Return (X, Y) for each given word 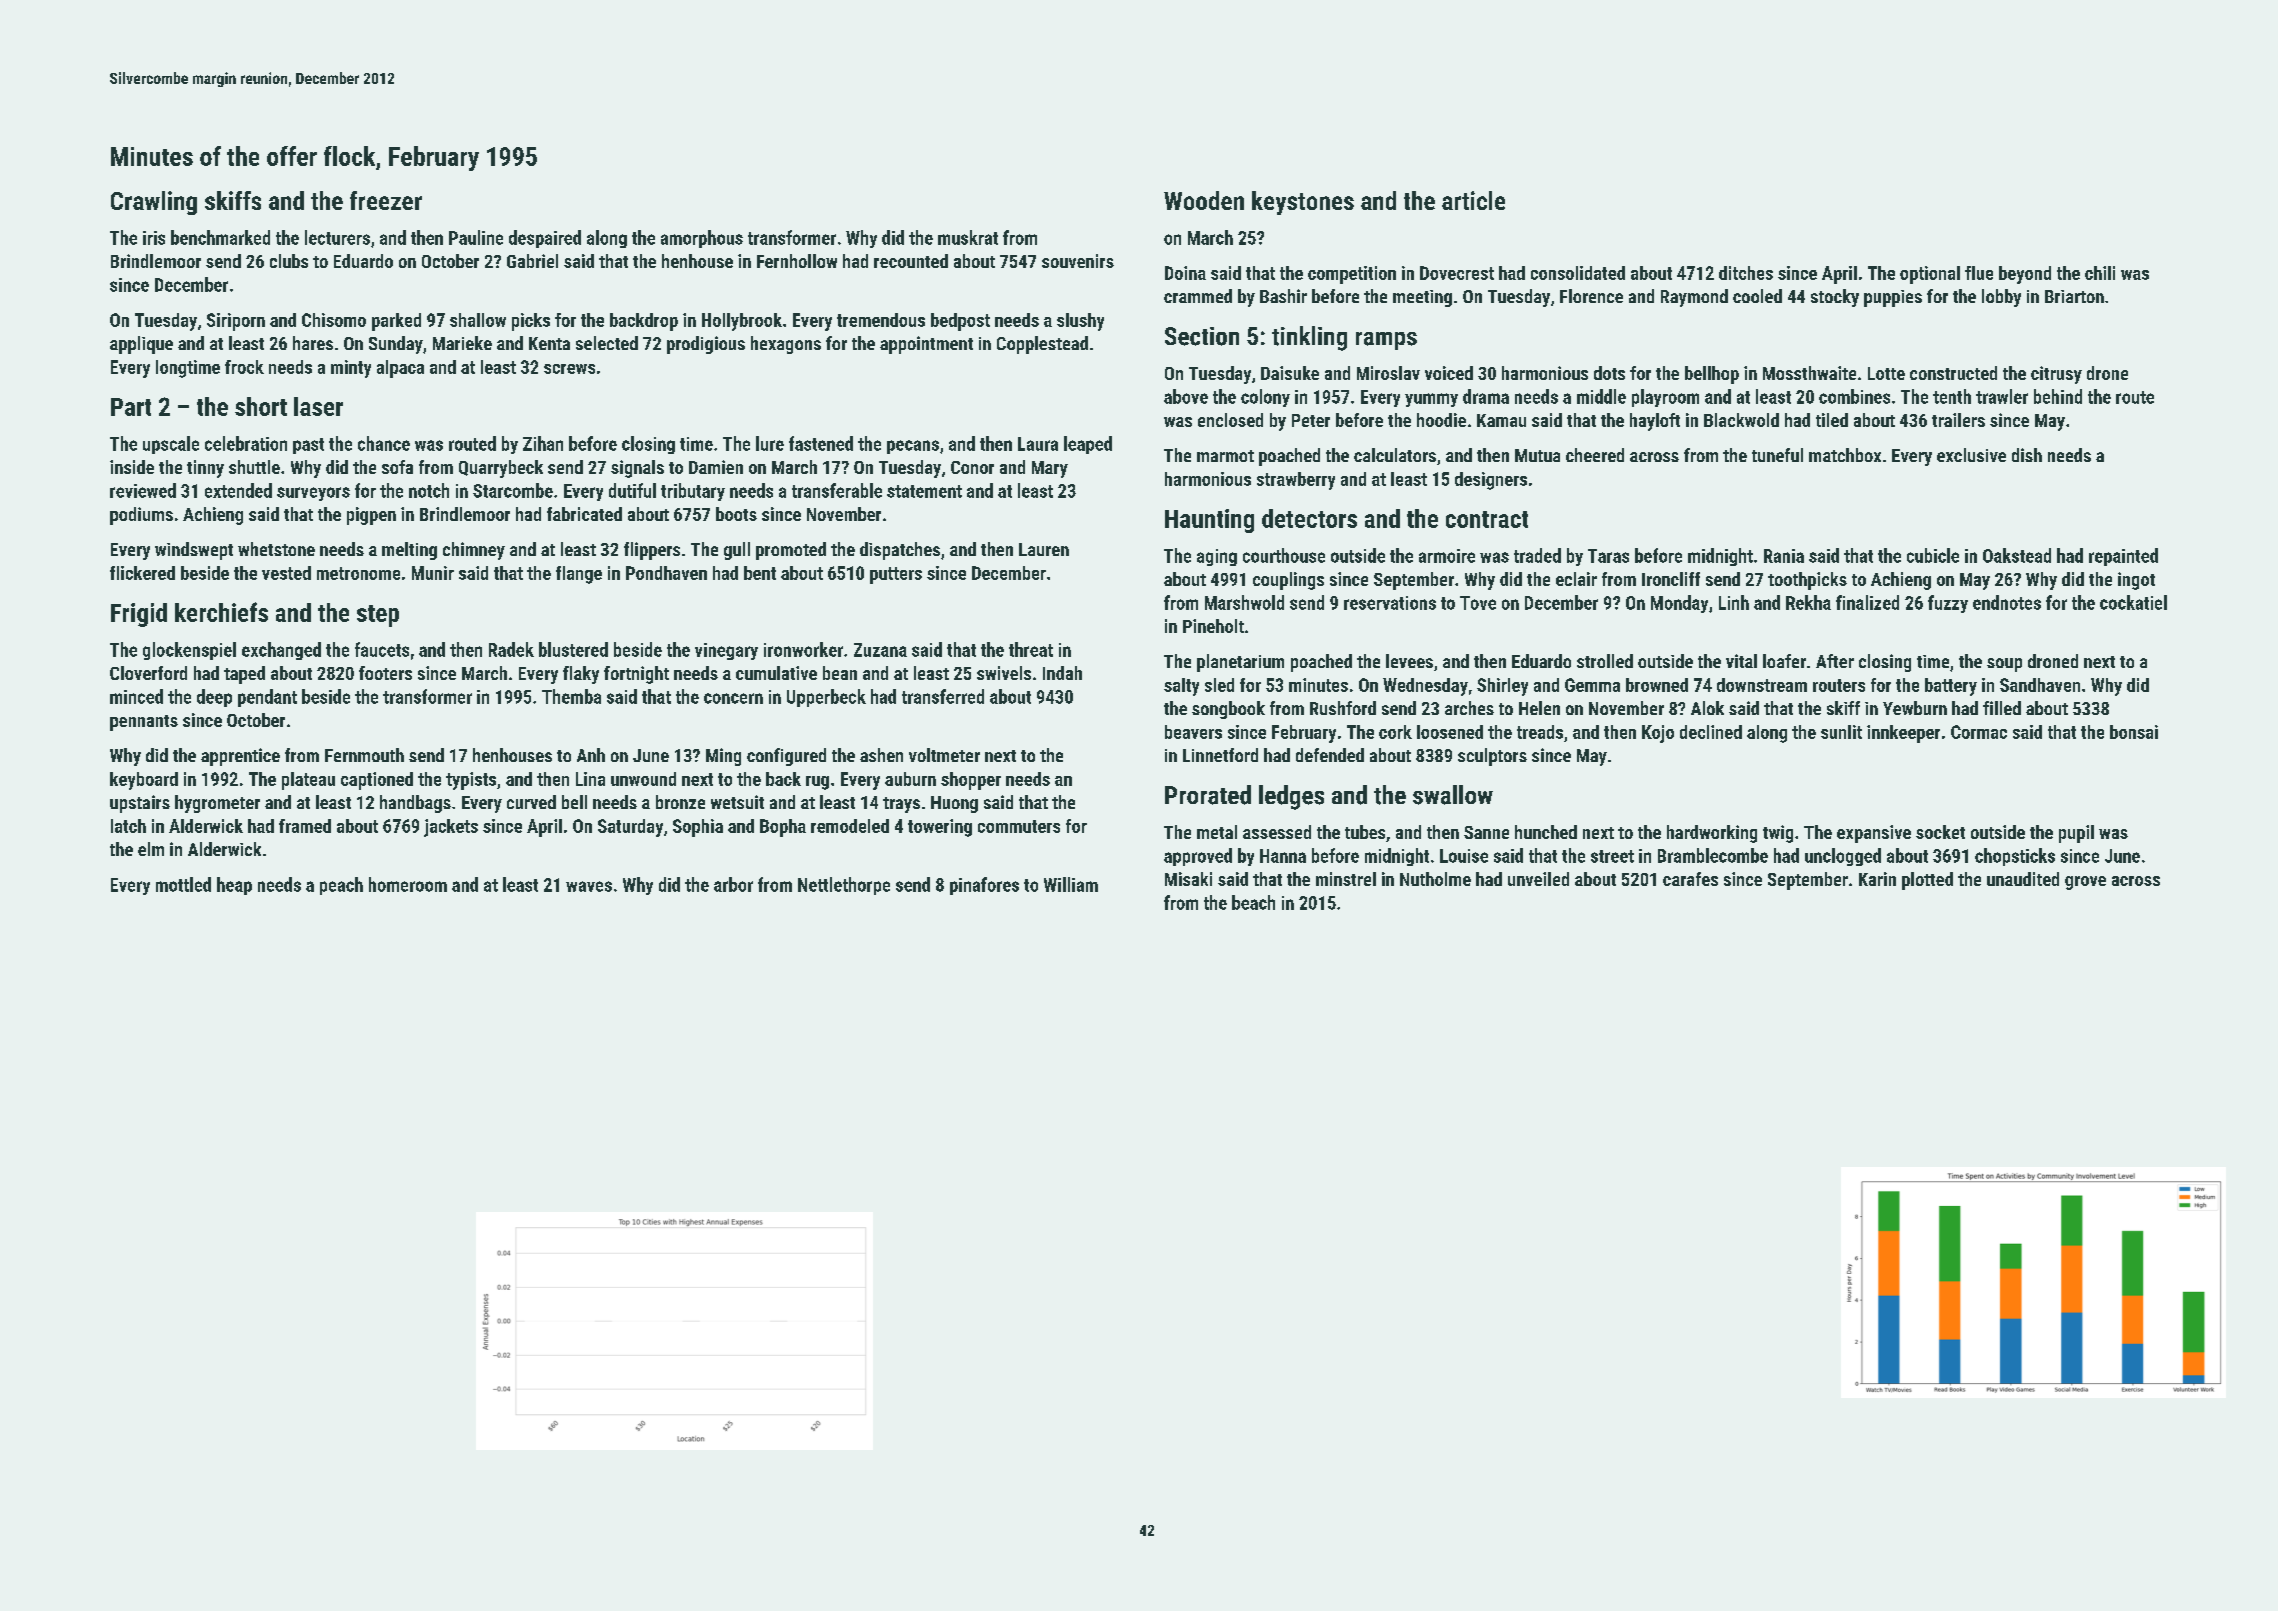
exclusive (1971, 455)
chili (2100, 273)
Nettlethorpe (844, 886)
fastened (821, 443)
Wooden (1204, 200)
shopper (971, 781)
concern (733, 698)
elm (151, 849)
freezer (386, 200)
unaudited (2023, 879)
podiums (141, 516)
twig (1778, 834)
